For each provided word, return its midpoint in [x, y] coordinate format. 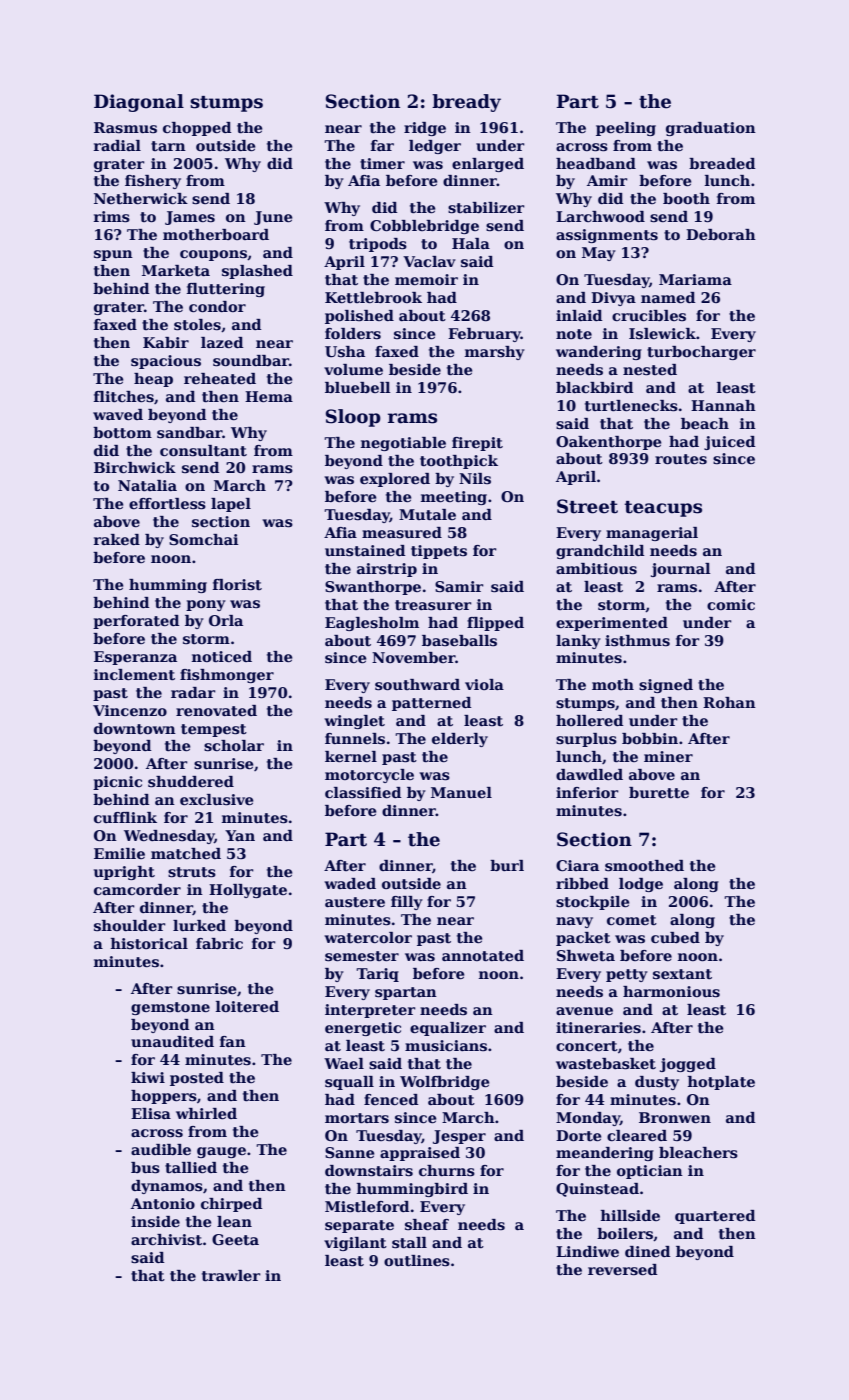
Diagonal [139, 103]
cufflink [125, 817]
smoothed [644, 866]
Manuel [461, 792]
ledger [435, 147]
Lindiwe [587, 1251]
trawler [231, 1275]
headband [596, 163]
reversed [623, 1269]
